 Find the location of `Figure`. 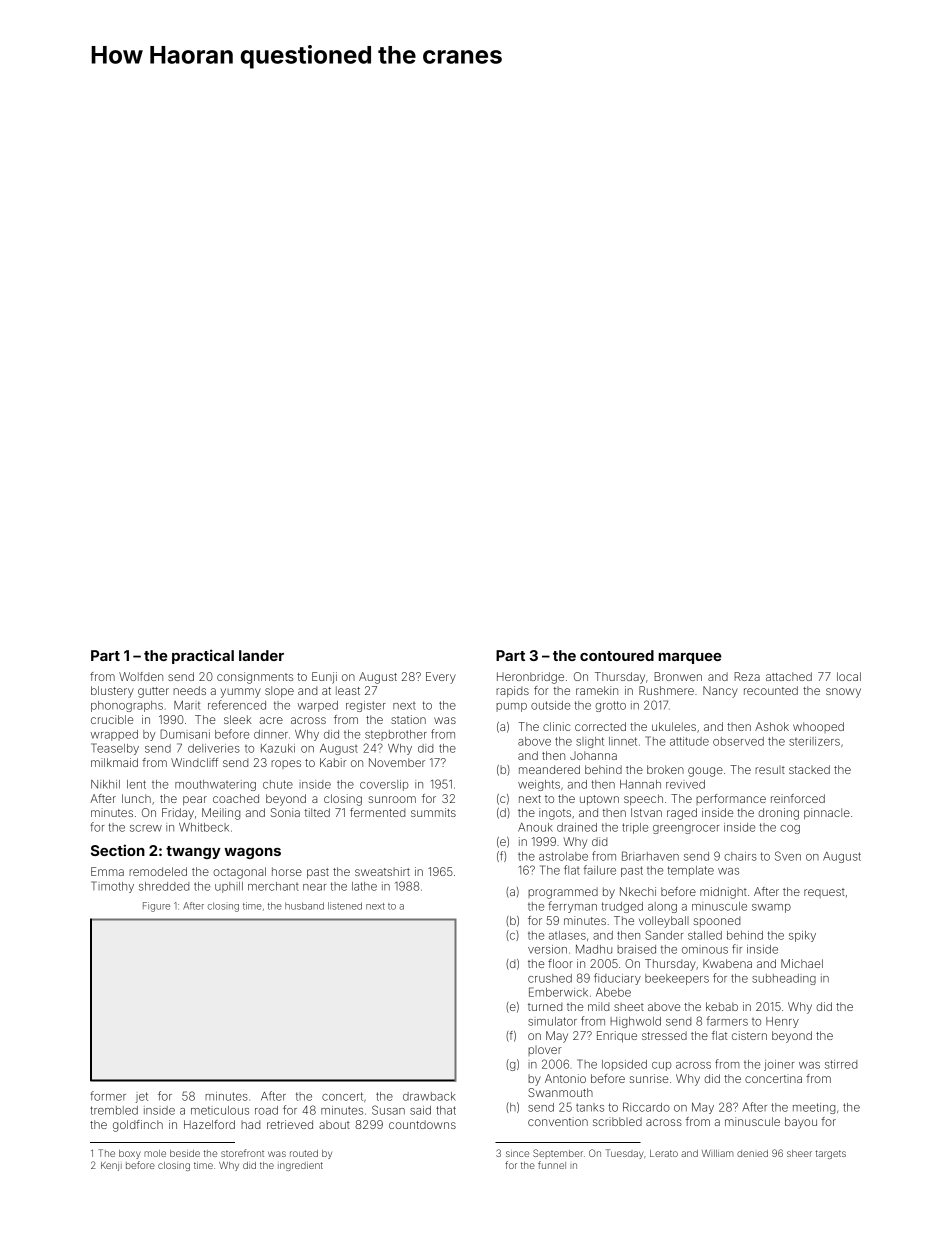

Figure is located at coordinates (156, 907).
